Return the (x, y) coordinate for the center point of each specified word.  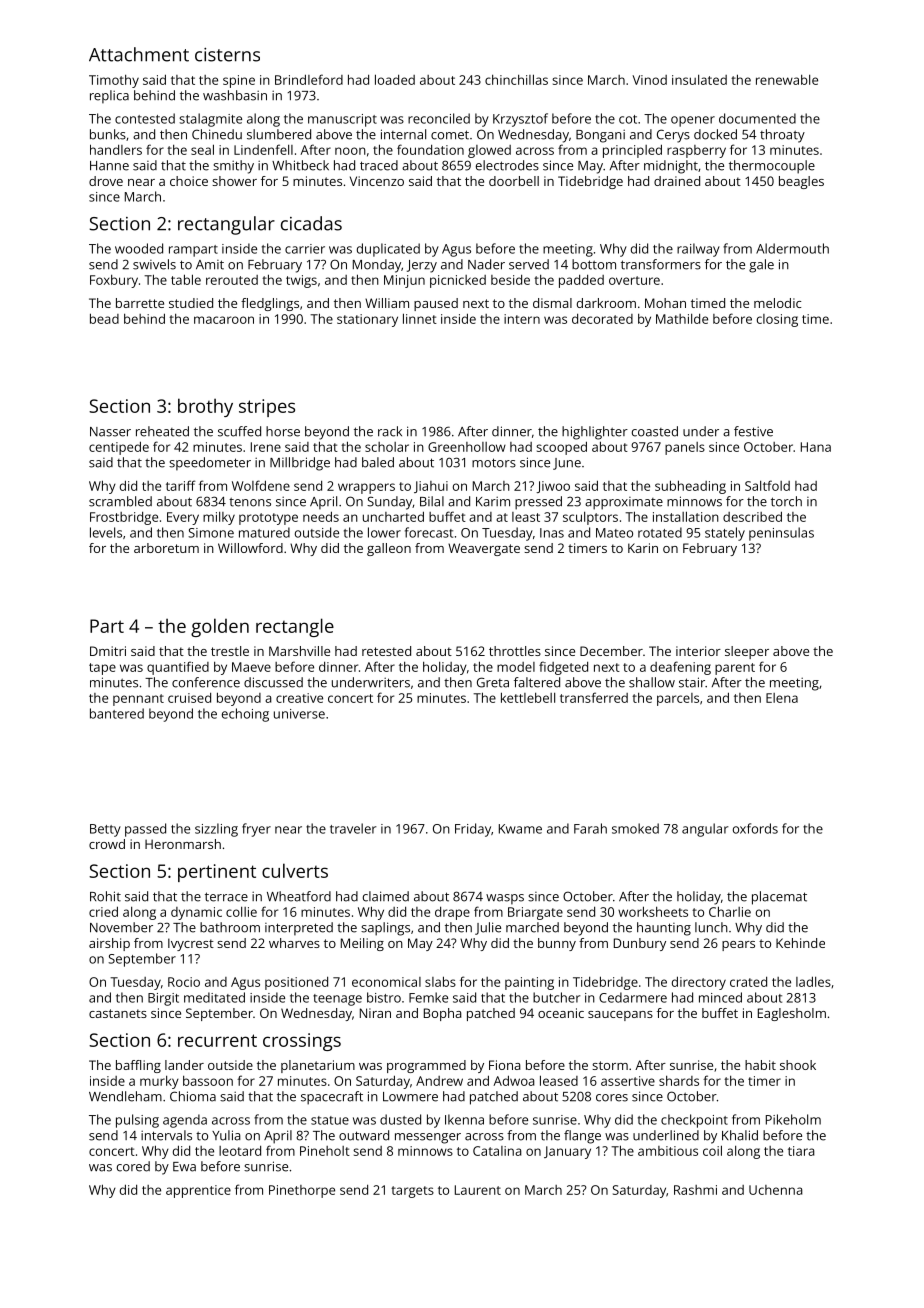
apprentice (198, 1191)
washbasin (235, 95)
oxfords (755, 828)
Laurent (478, 1190)
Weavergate (484, 549)
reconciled (439, 118)
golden (220, 627)
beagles (801, 182)
